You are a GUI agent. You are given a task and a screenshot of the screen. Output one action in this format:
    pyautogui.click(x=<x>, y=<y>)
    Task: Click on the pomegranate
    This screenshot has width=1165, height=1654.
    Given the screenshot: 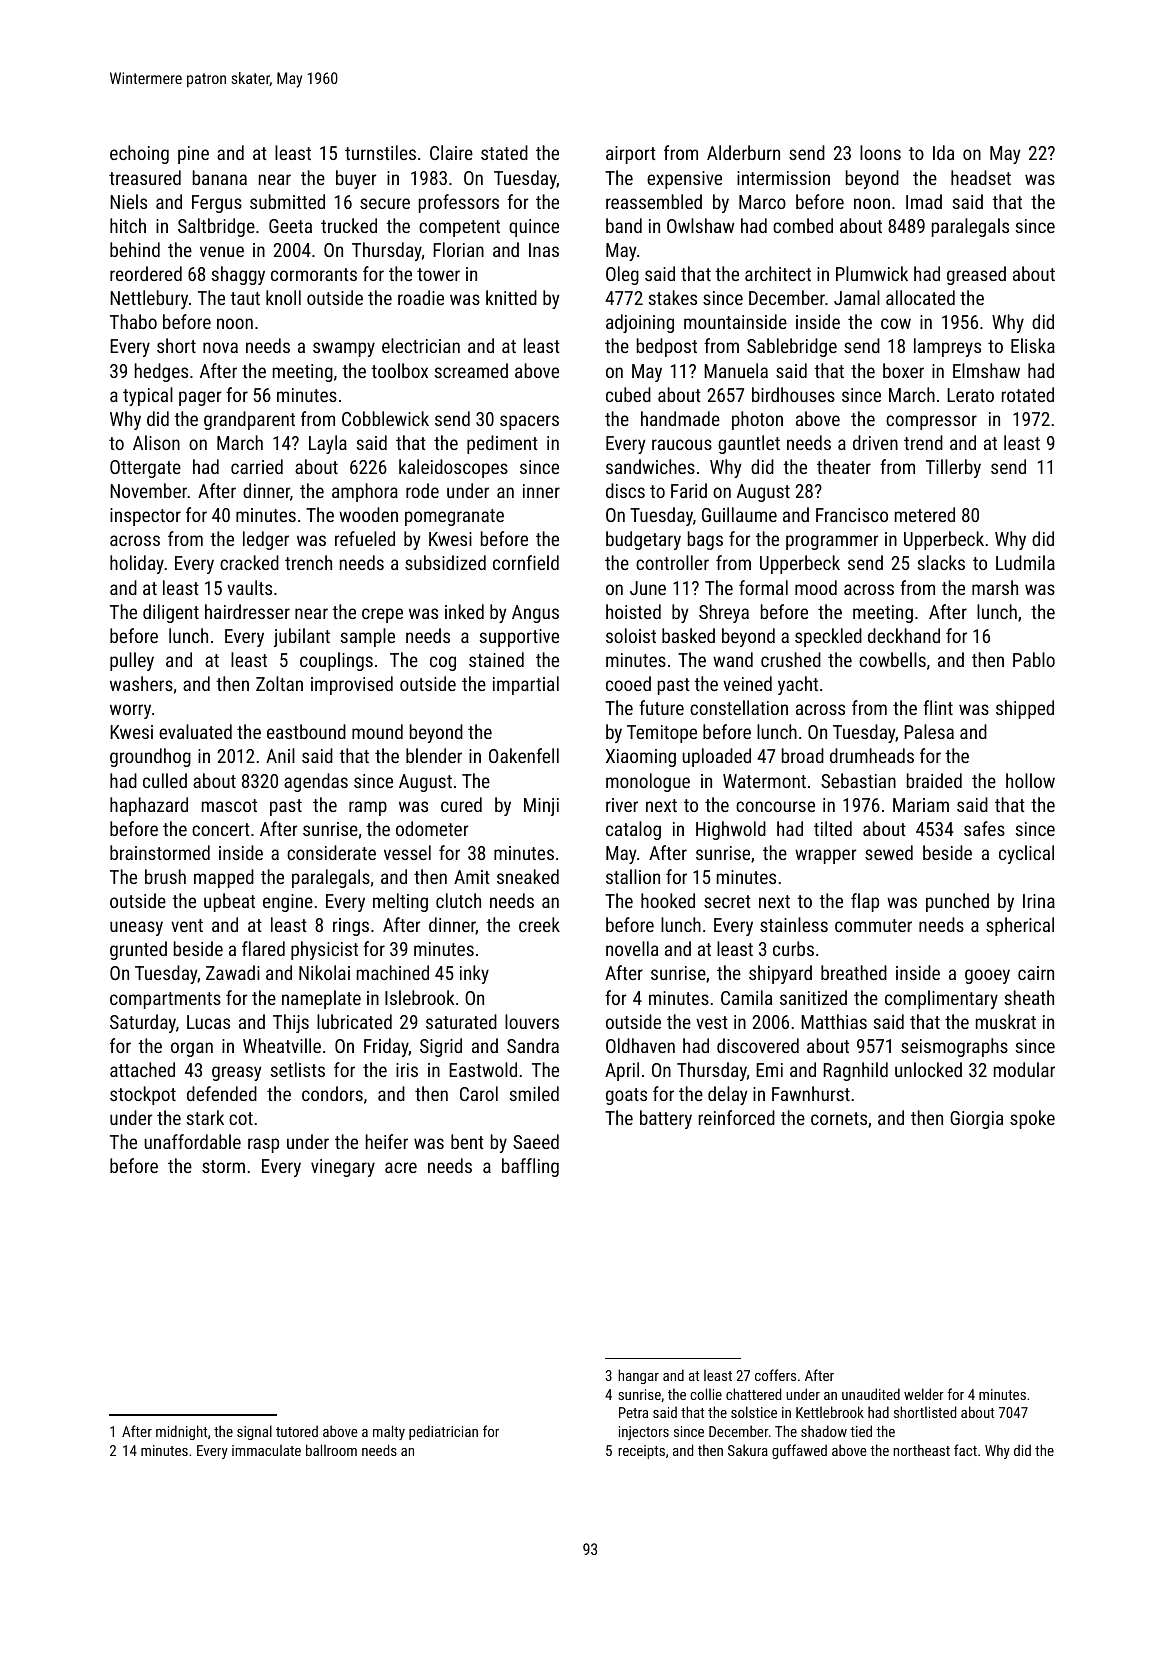 What is the action you would take?
    pyautogui.click(x=454, y=517)
